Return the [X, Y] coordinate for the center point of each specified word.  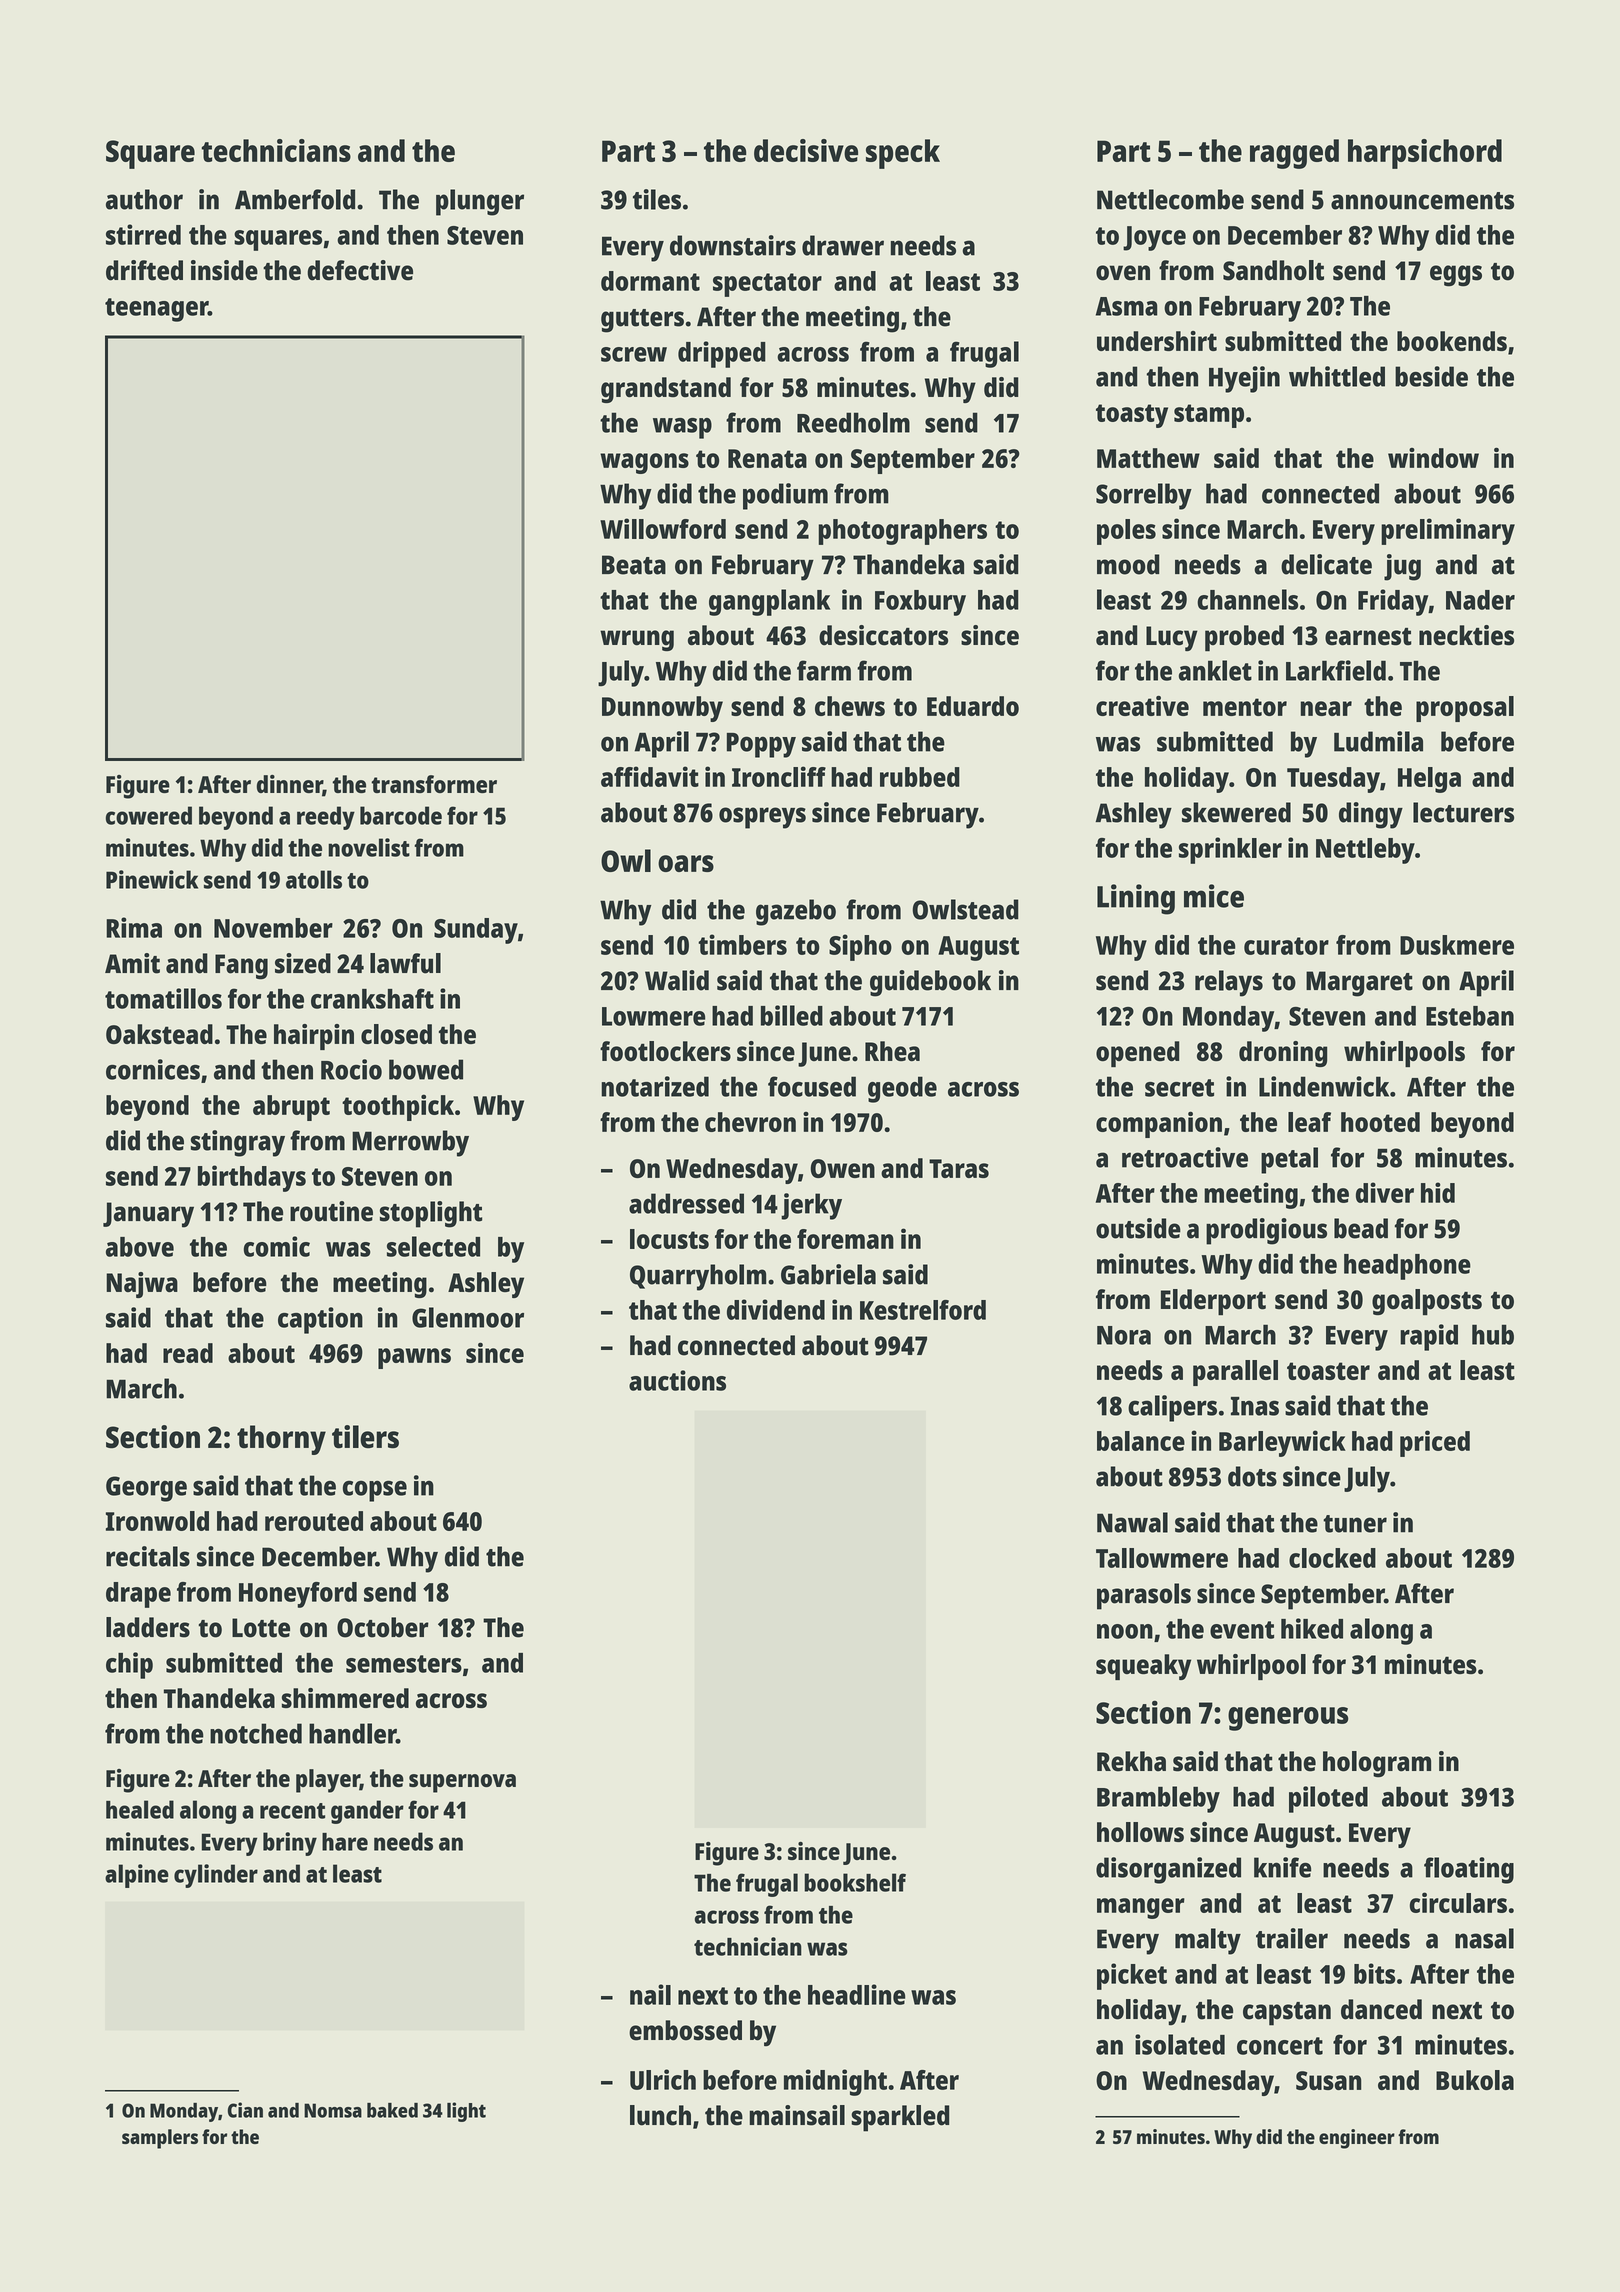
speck [903, 154]
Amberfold [295, 199]
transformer [434, 784]
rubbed [920, 777]
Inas [1255, 1406]
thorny [281, 1440]
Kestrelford [923, 1310]
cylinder [216, 1876]
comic [277, 1246]
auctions [677, 1380]
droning [1283, 1054]
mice [1214, 896]
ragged [1294, 154]
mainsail [797, 2115]
